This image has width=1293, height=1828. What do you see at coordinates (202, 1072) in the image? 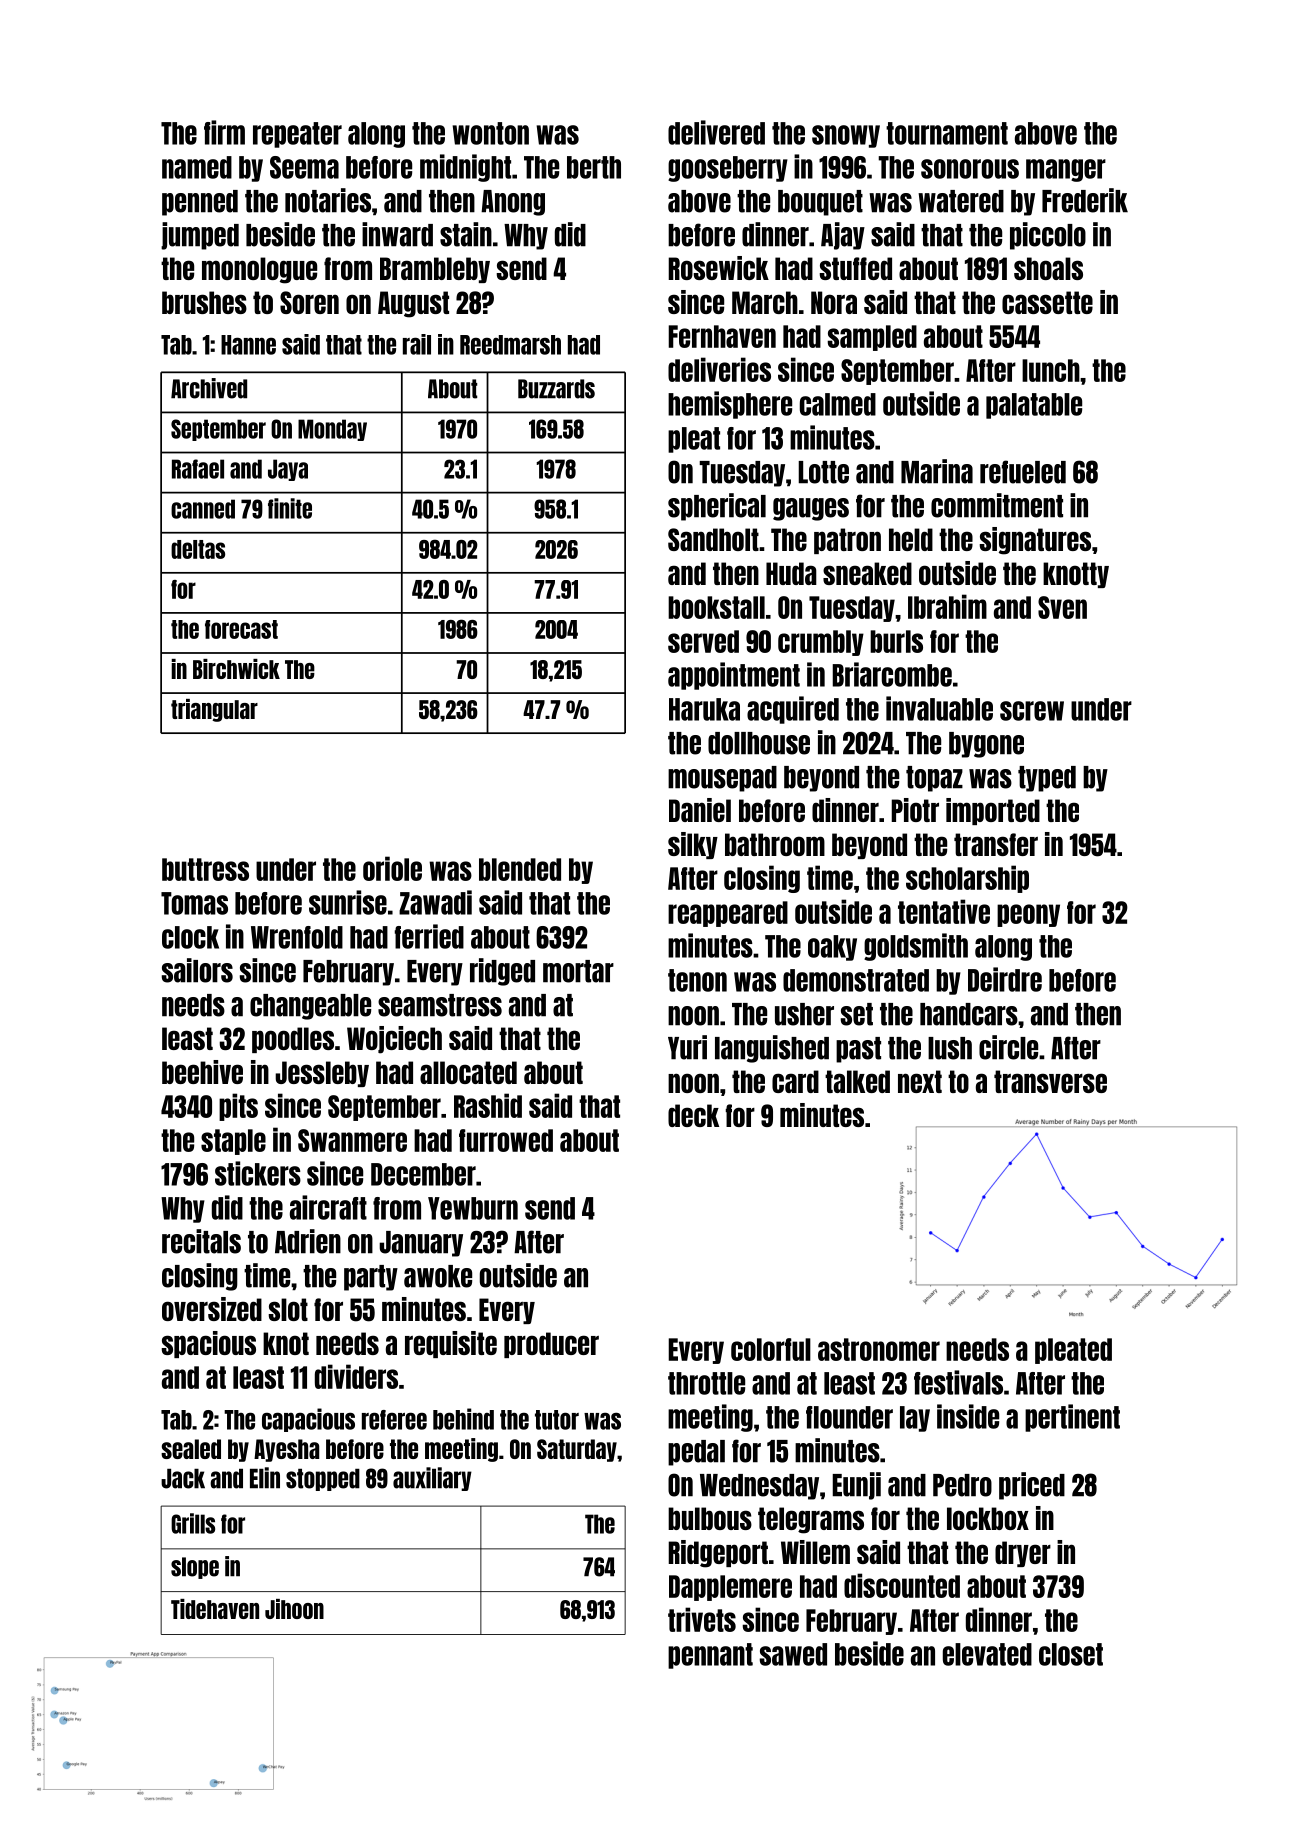
I see `beehive` at bounding box center [202, 1072].
